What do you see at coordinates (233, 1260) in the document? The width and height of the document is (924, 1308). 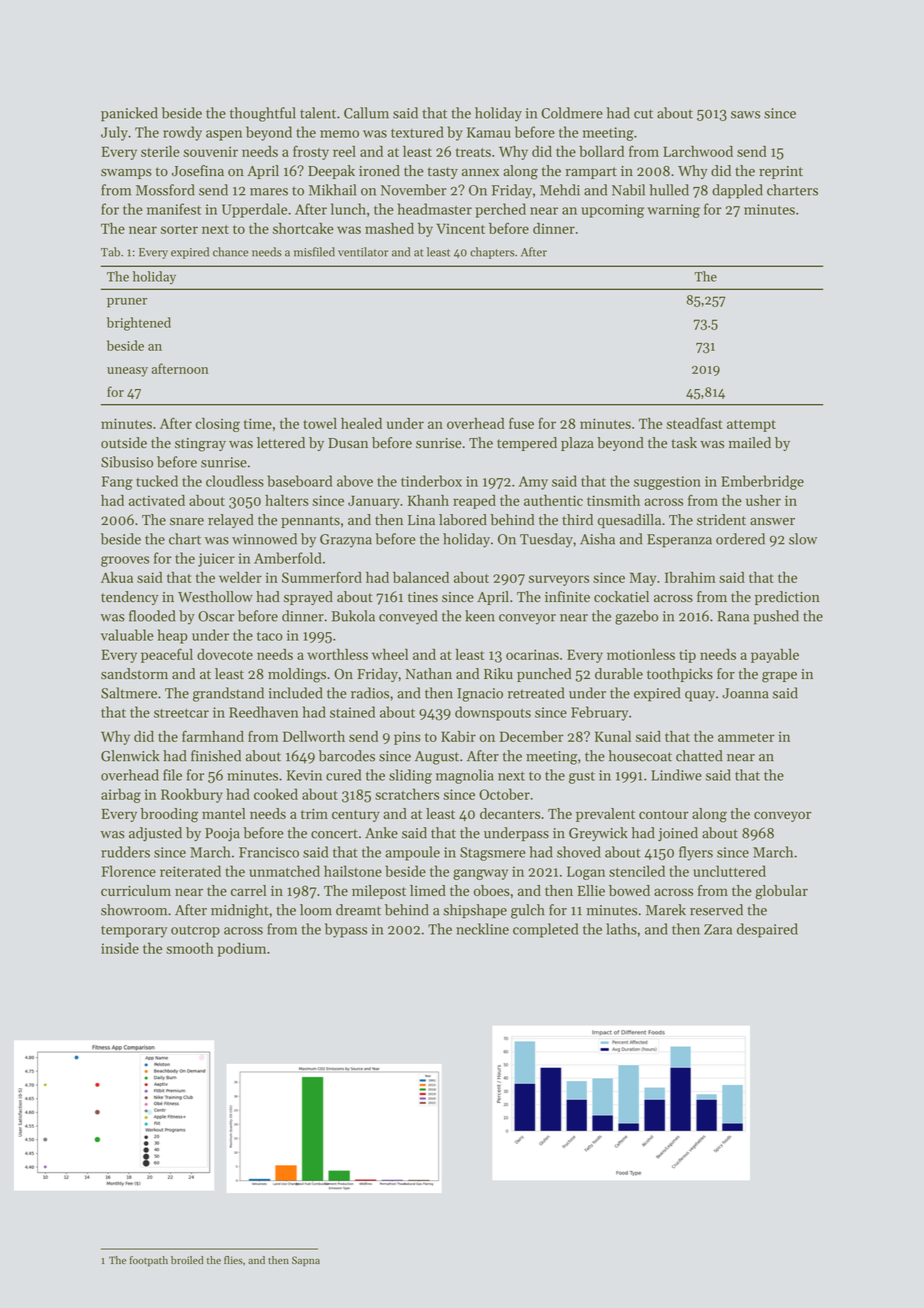 I see `flies` at bounding box center [233, 1260].
